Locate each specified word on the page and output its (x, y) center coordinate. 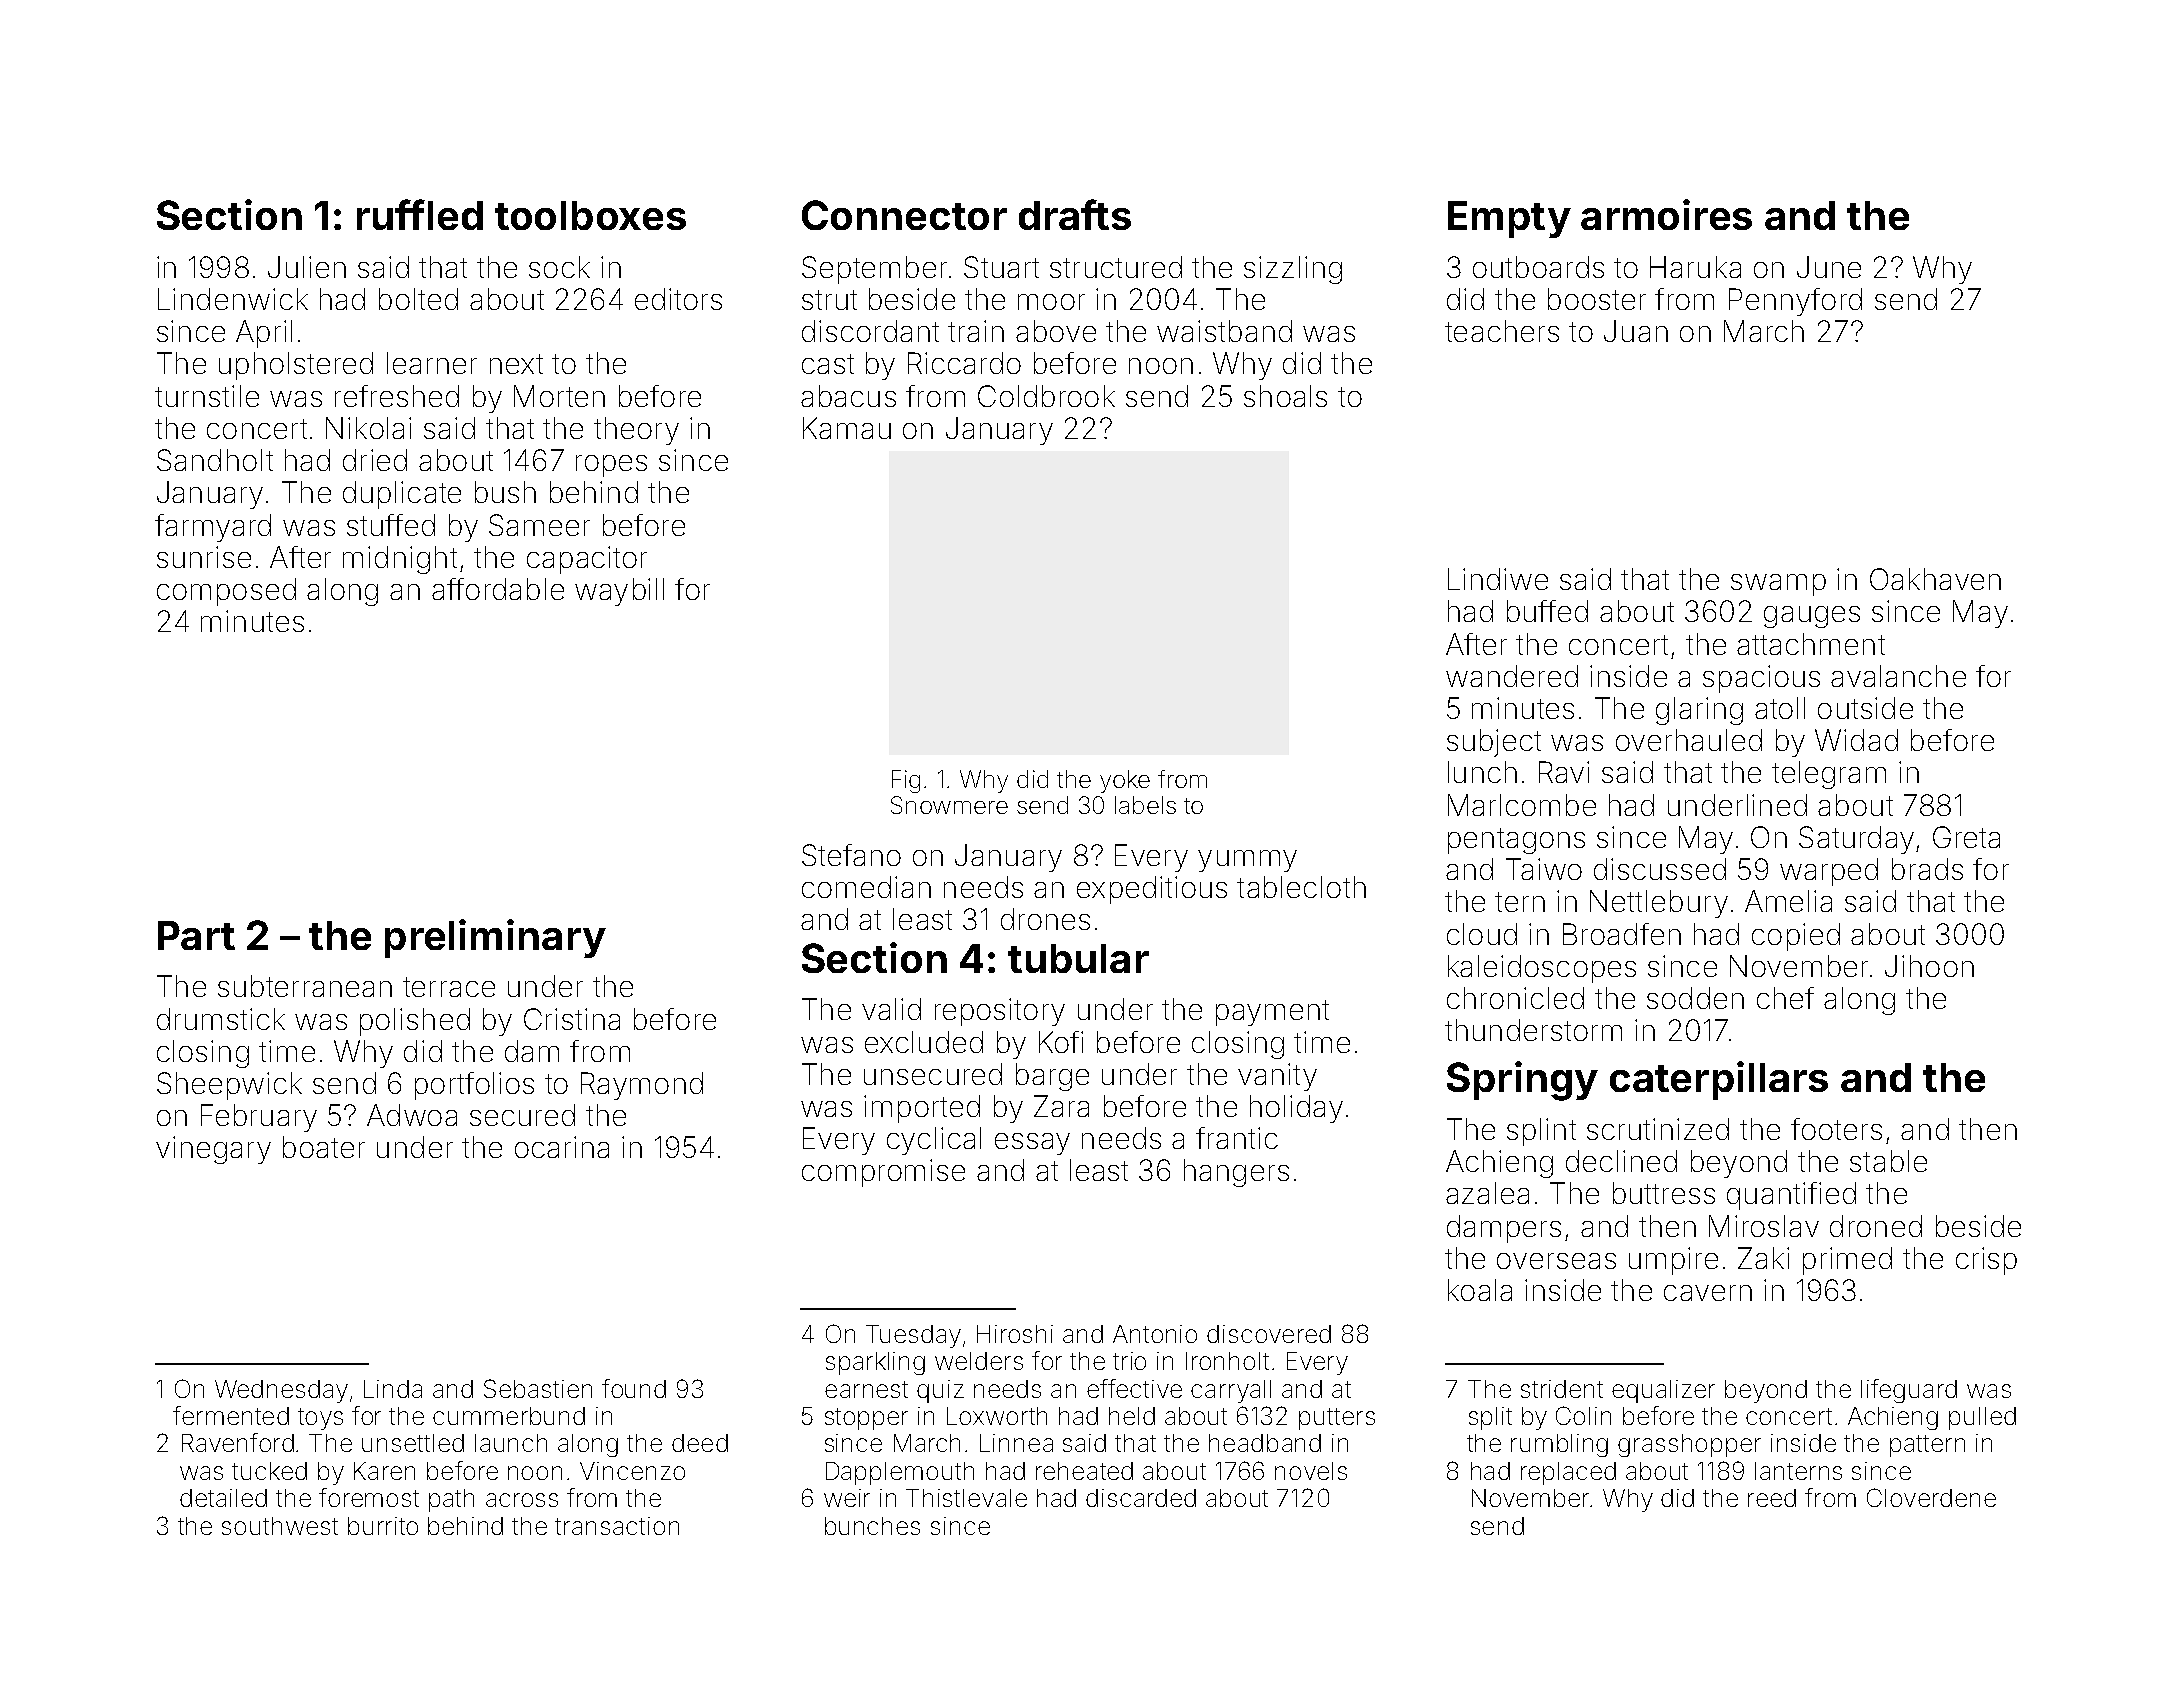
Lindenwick (233, 299)
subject (1494, 743)
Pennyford (1795, 302)
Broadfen (1622, 934)
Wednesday (281, 1391)
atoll (1780, 708)
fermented (231, 1415)
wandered (1512, 676)
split (1490, 1418)
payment (1272, 1013)
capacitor (587, 560)
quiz (940, 1391)
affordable (498, 589)
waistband (1224, 331)
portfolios (474, 1086)
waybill (619, 592)
